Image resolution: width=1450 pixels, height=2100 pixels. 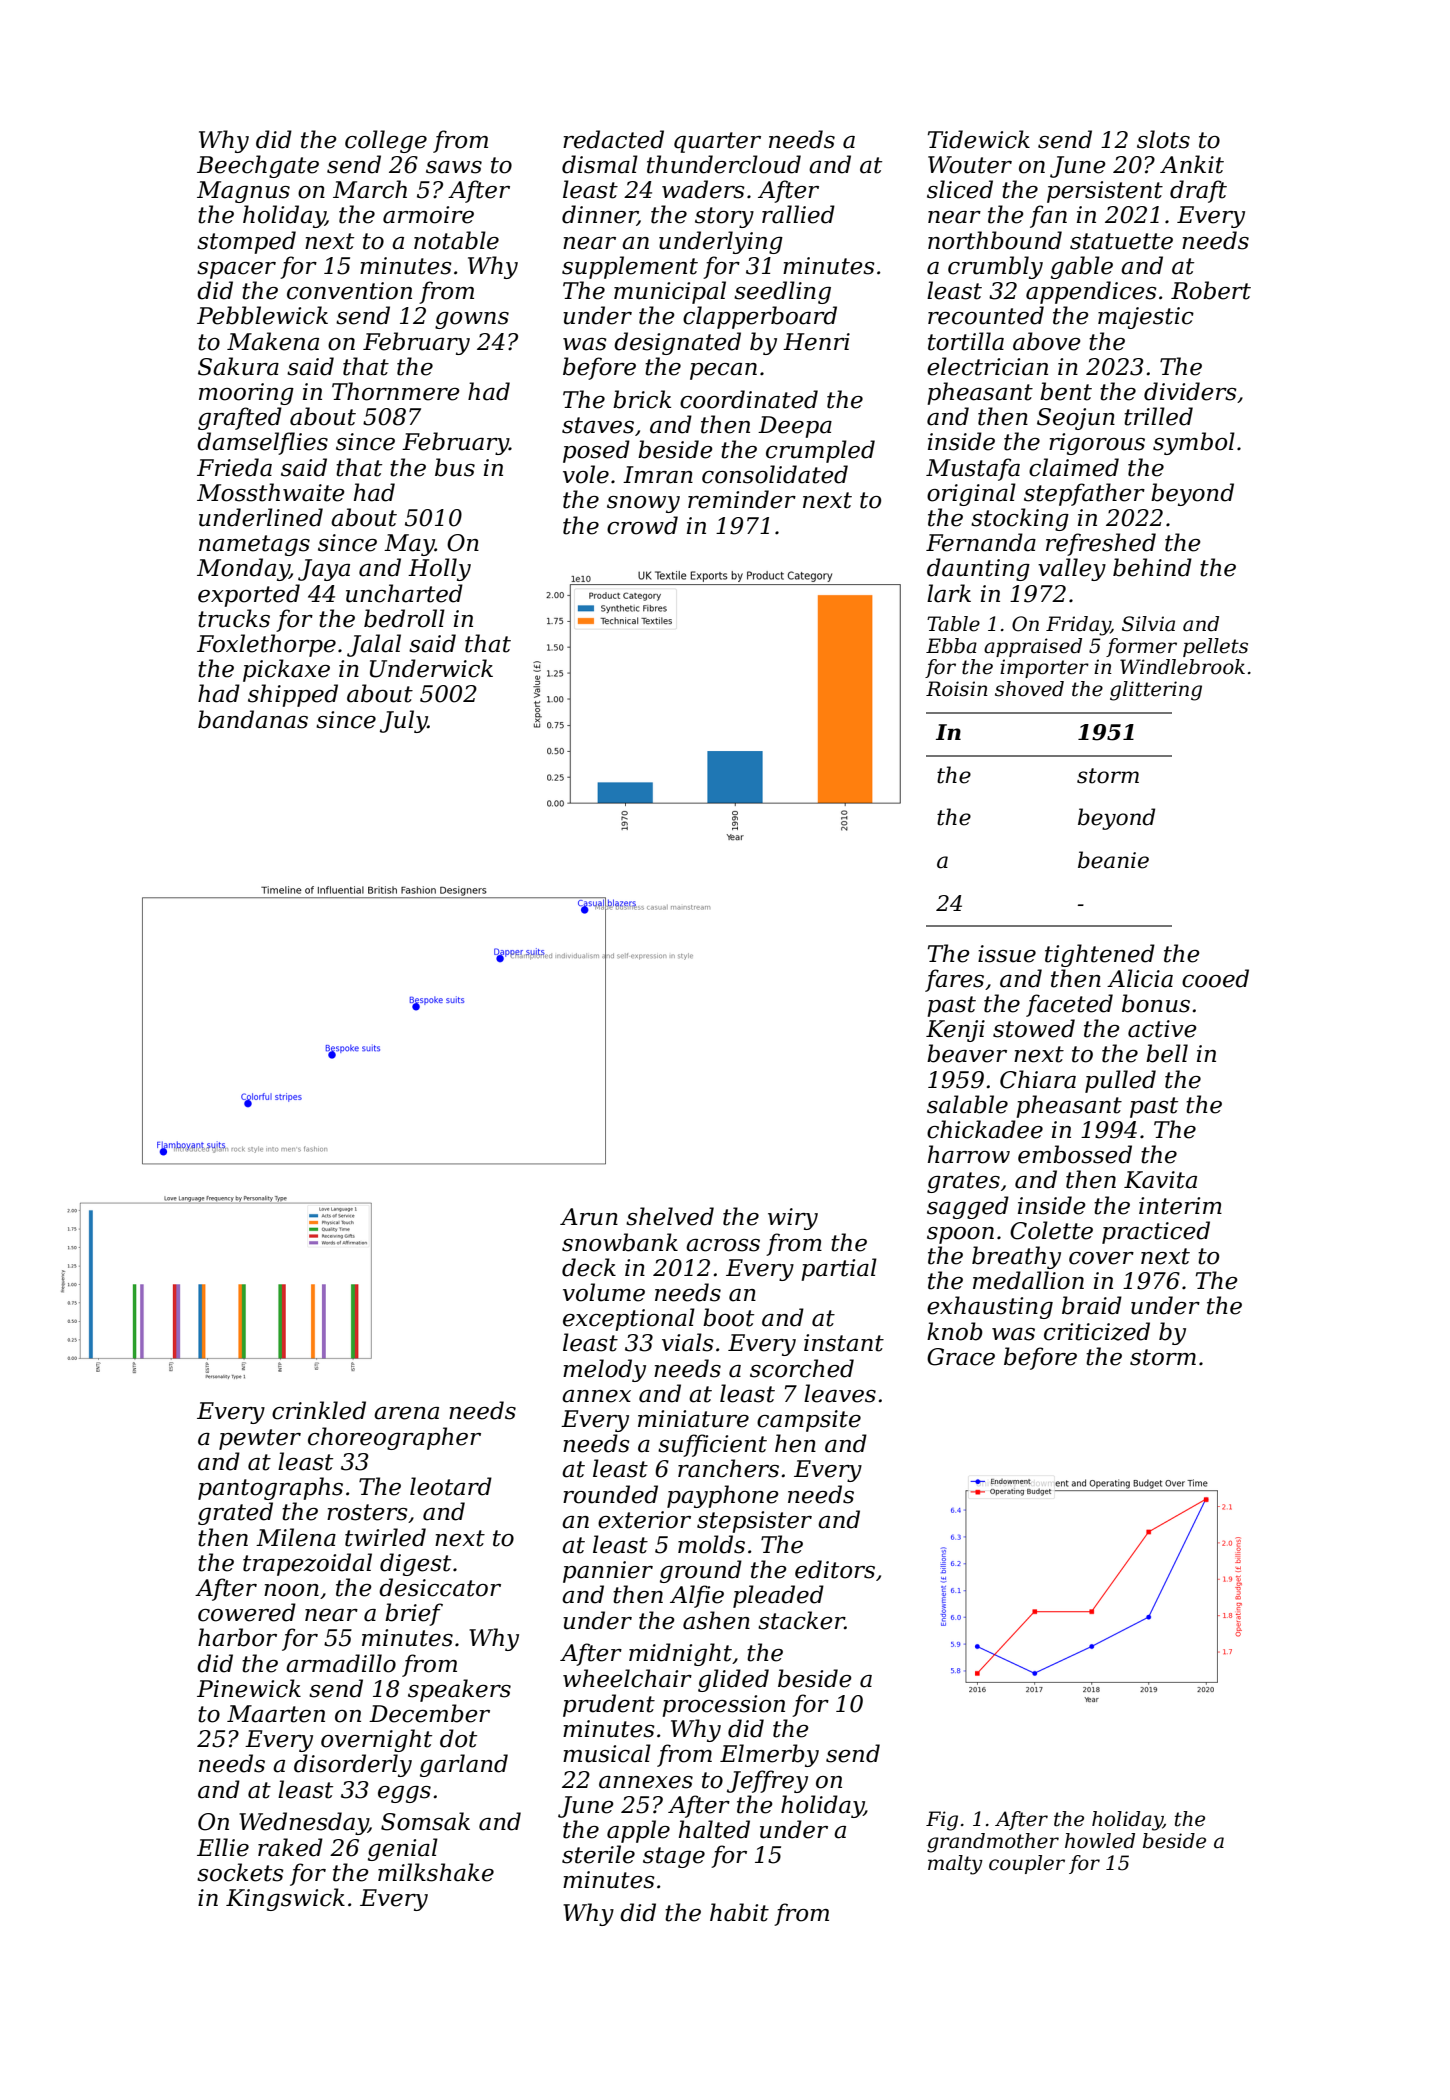 What do you see at coordinates (253, 719) in the screenshot?
I see `bandanas` at bounding box center [253, 719].
